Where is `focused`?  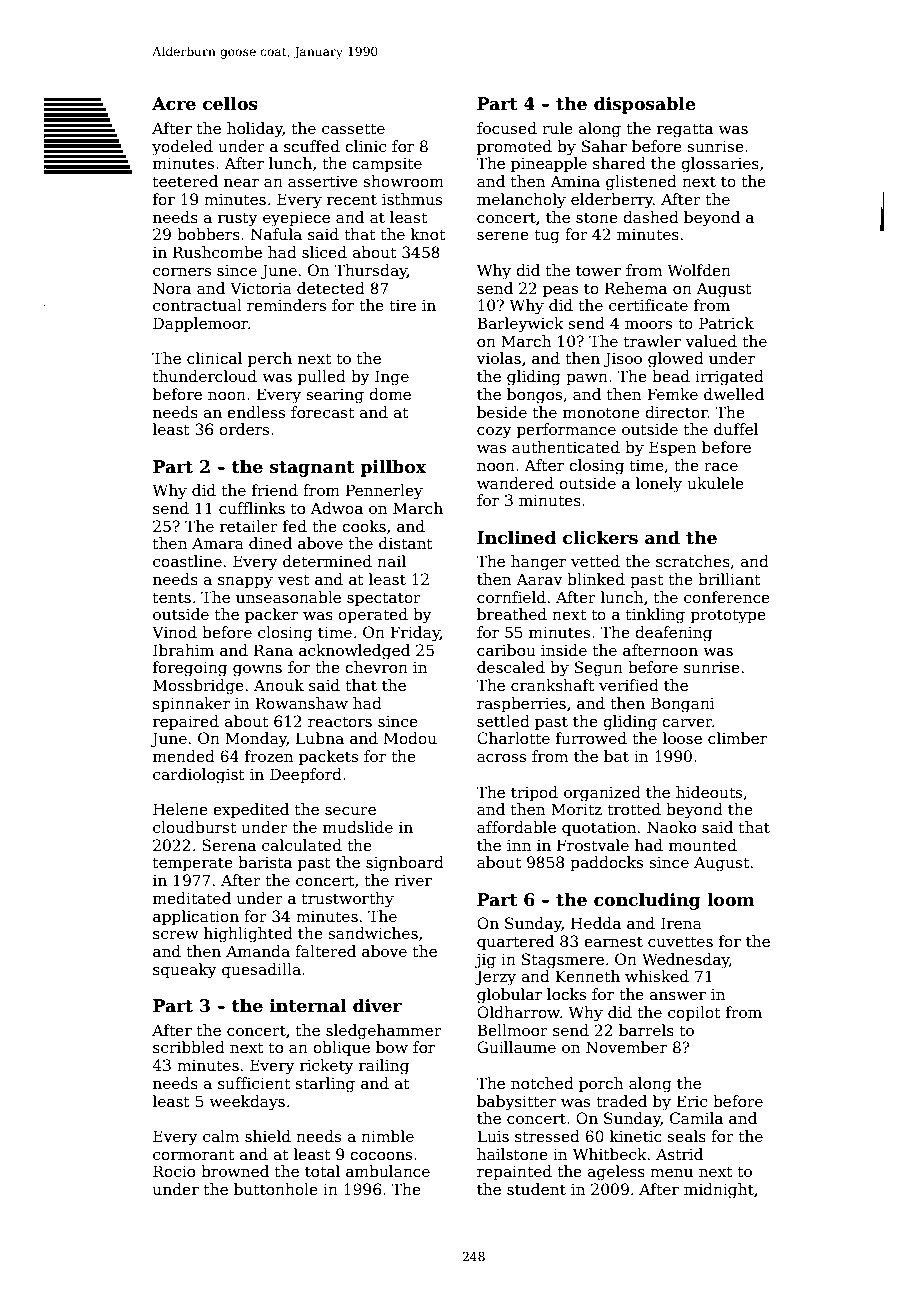 focused is located at coordinates (507, 128).
